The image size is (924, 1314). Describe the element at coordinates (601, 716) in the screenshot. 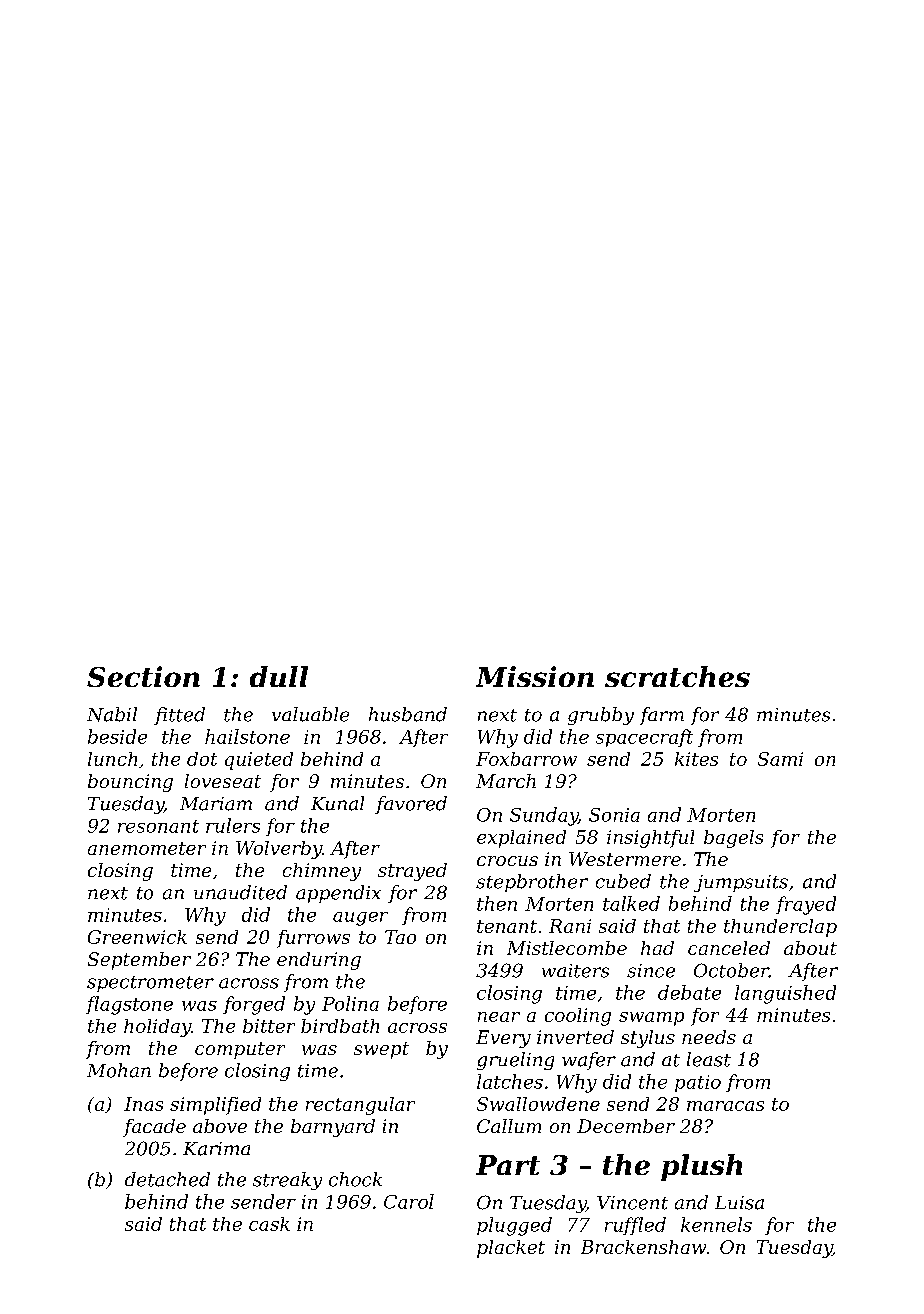

I see `grubby` at that location.
